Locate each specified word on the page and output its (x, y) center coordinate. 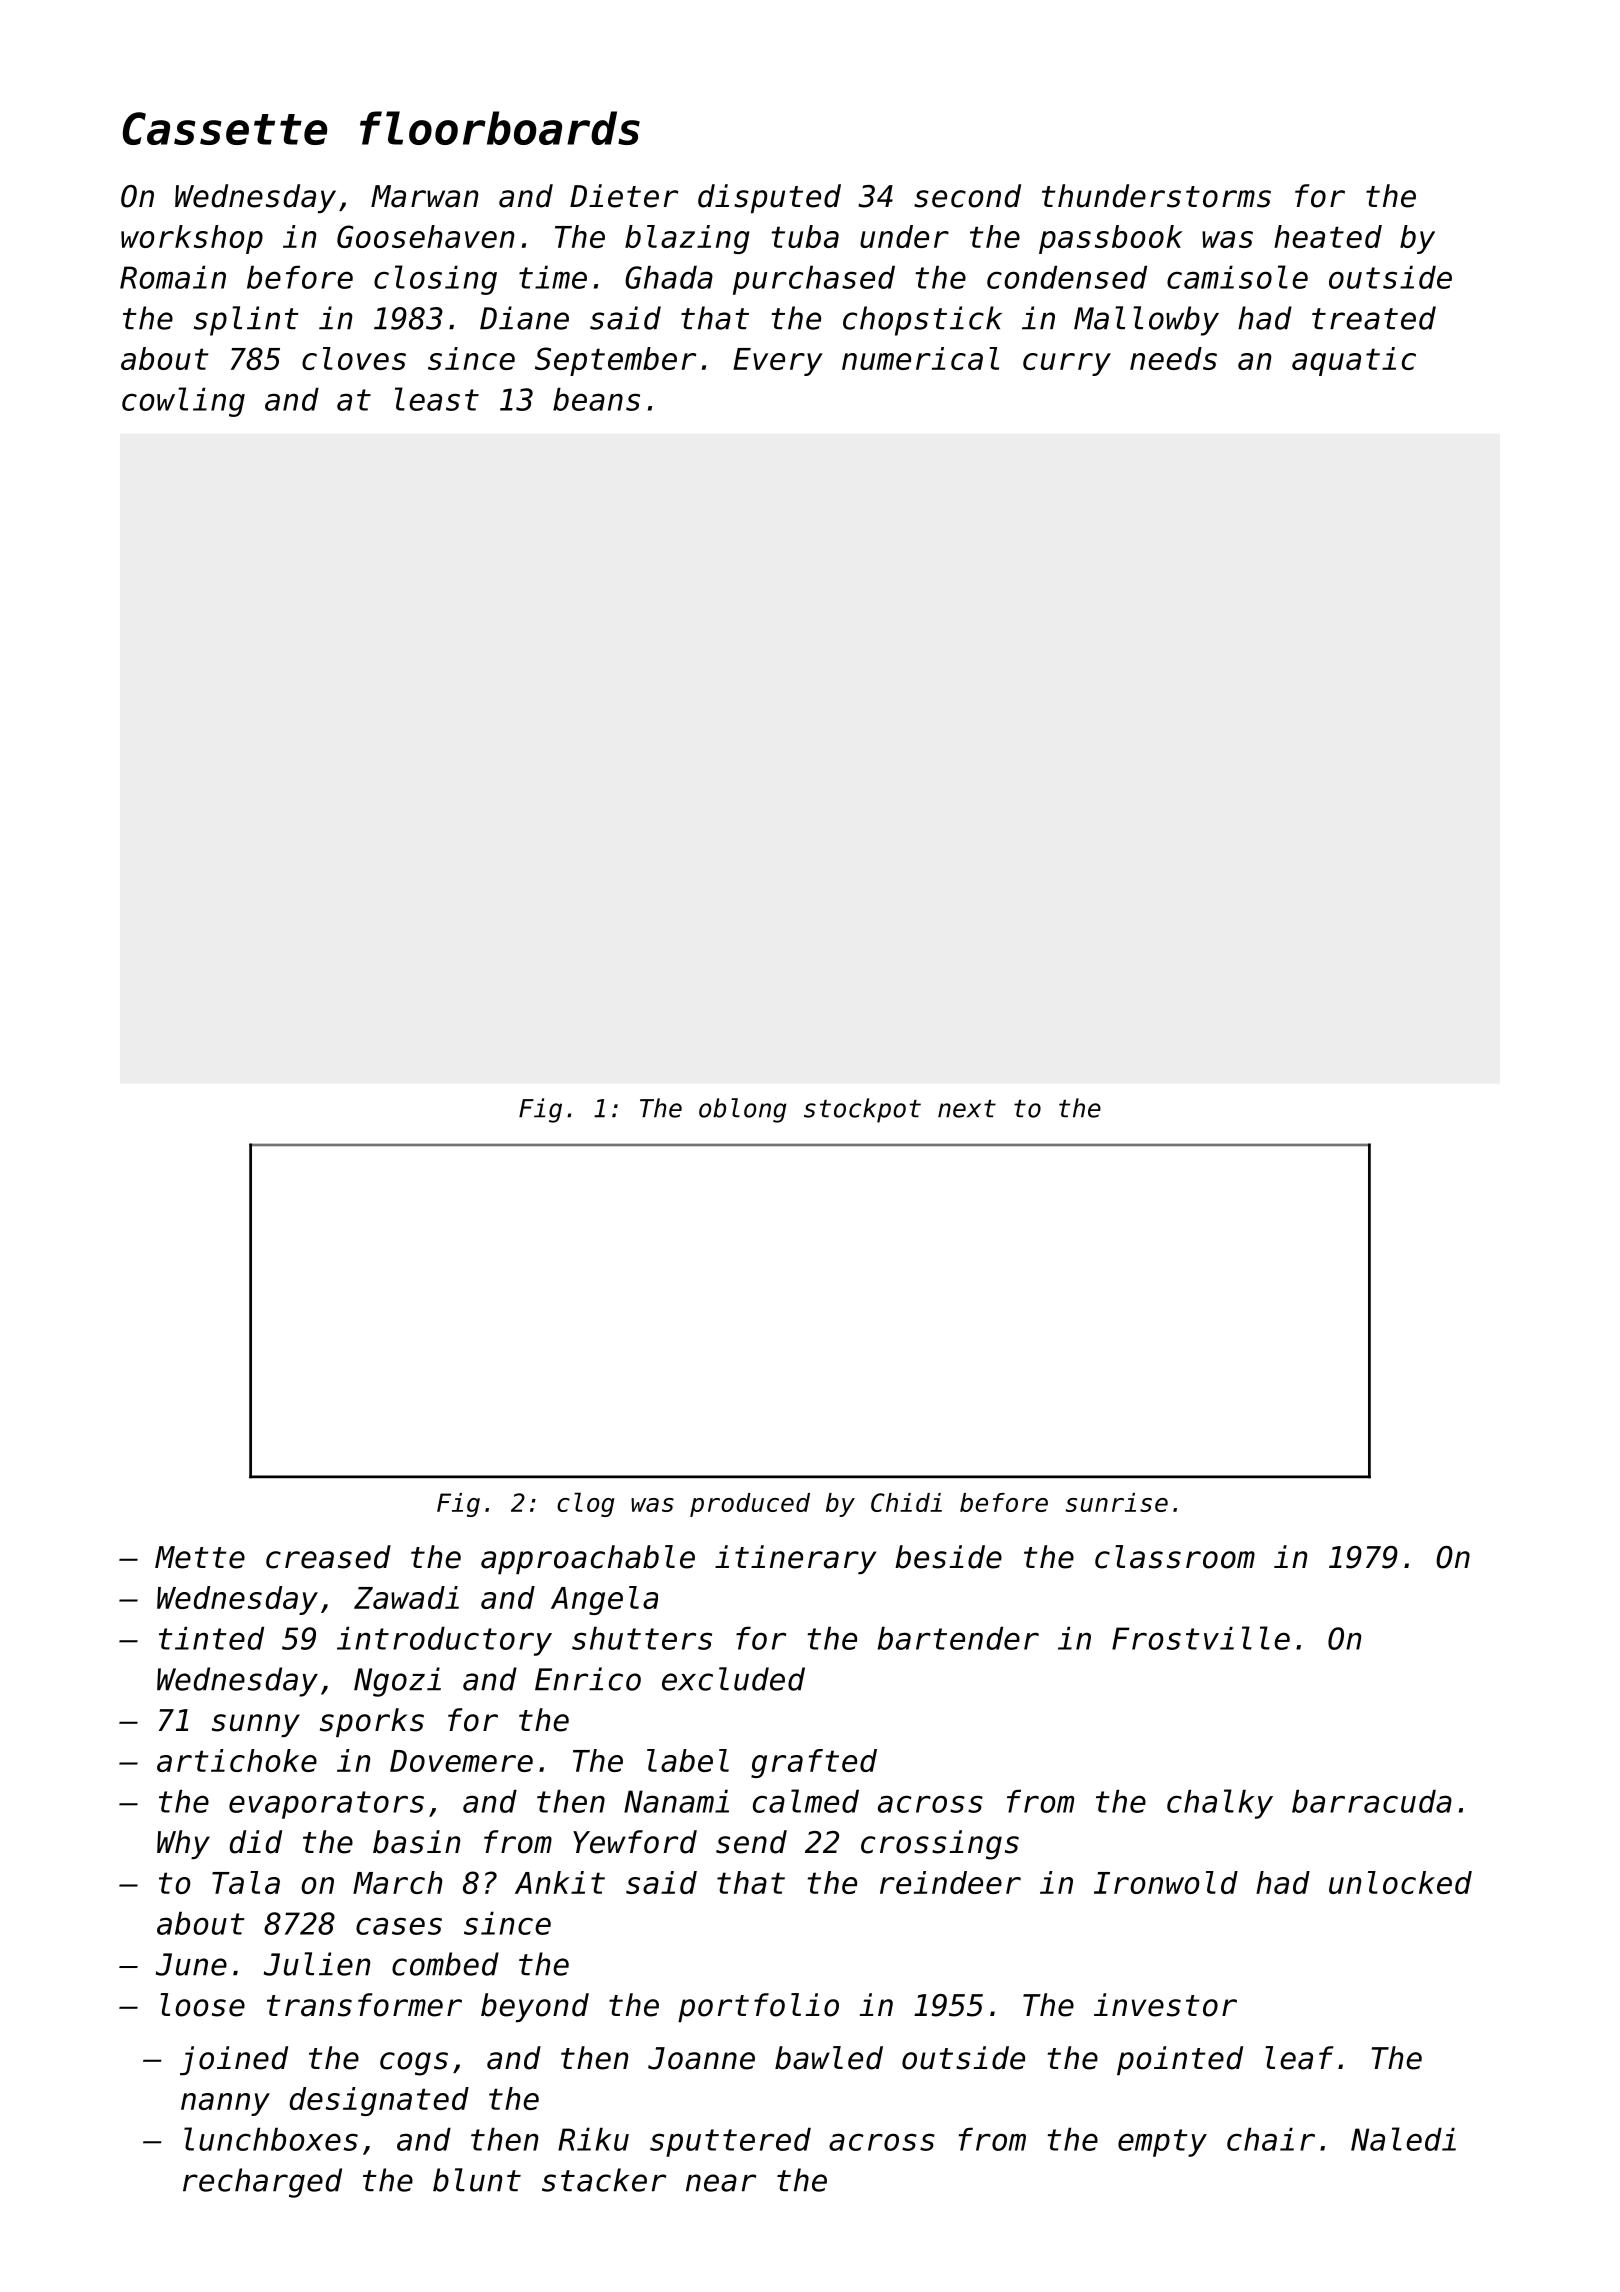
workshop (192, 239)
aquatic (1354, 361)
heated (1328, 236)
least (437, 399)
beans (596, 399)
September (615, 361)
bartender (958, 1638)
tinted (211, 1638)
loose (202, 2005)
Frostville (1201, 1638)
